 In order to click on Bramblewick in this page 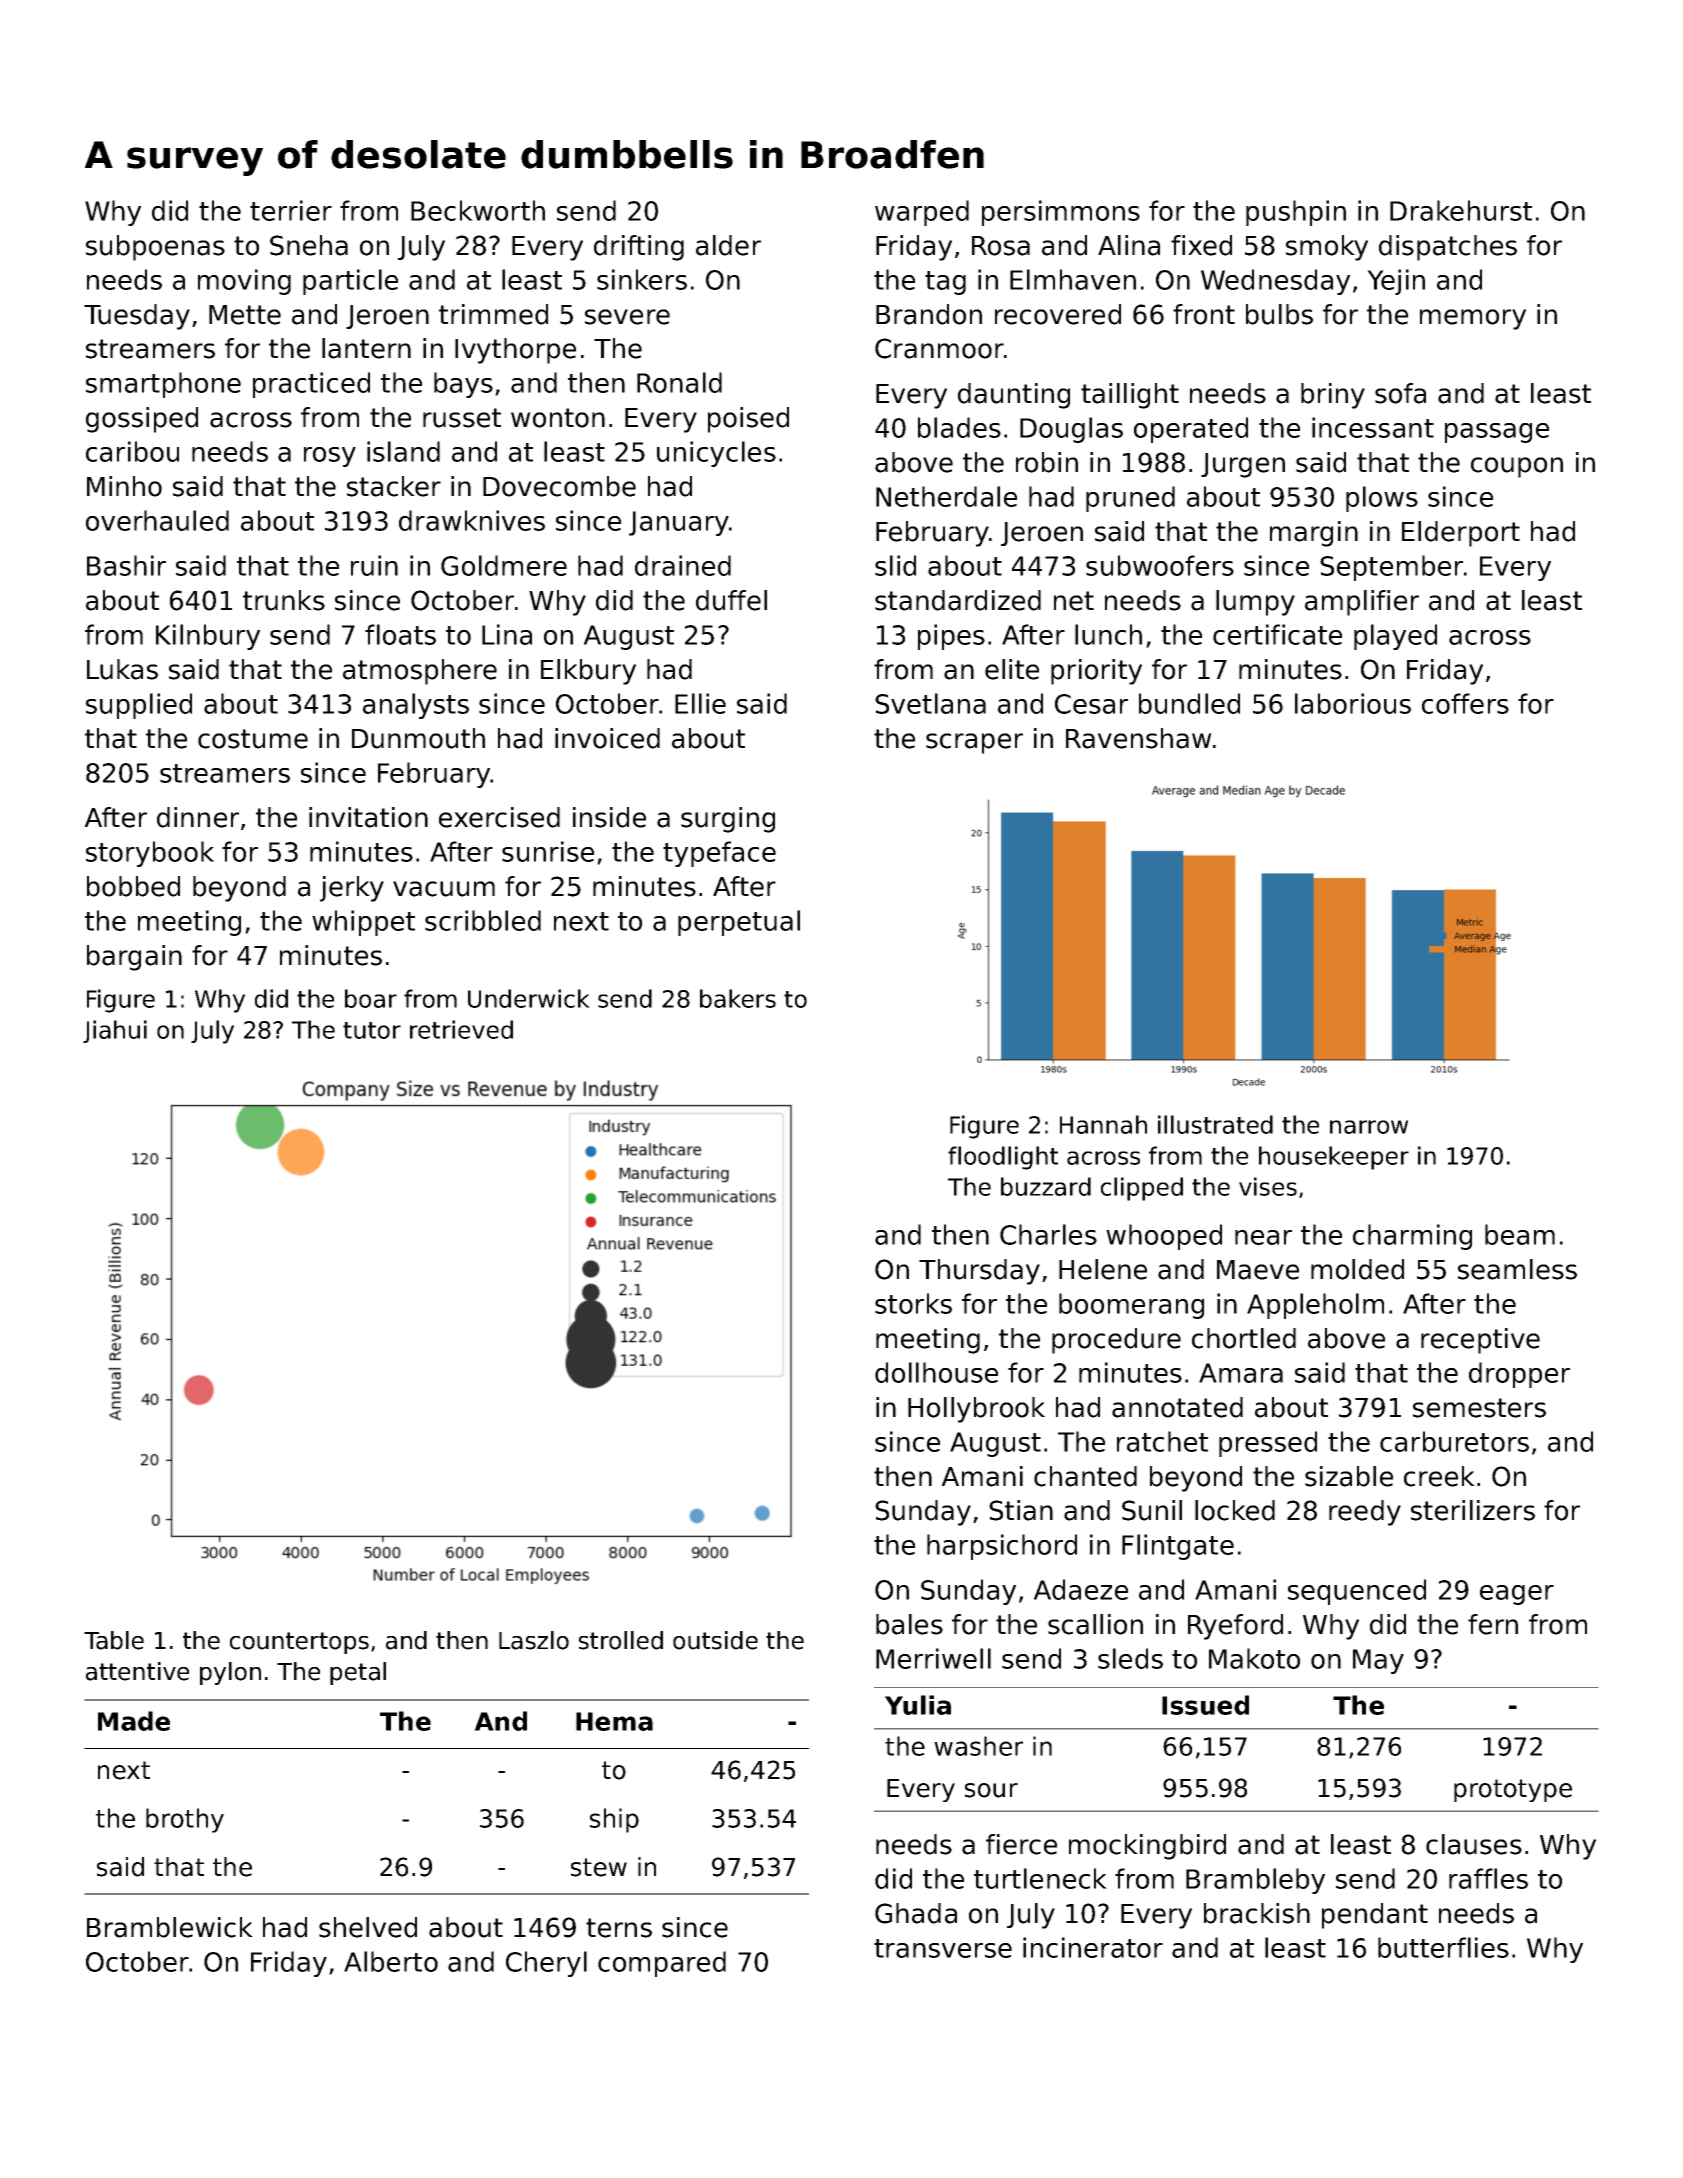, I will do `click(170, 1927)`.
